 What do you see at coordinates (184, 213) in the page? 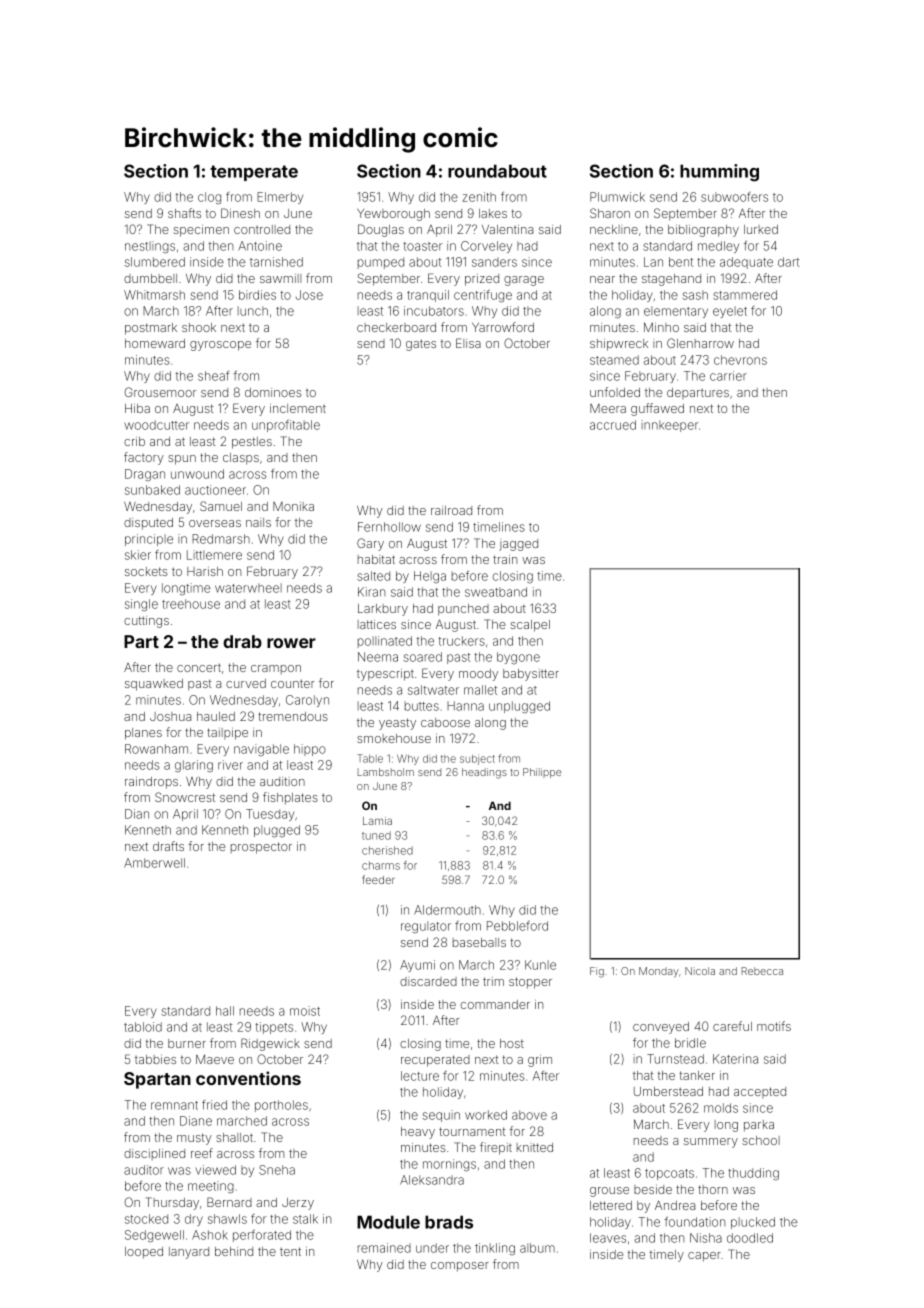
I see `shafts` at bounding box center [184, 213].
